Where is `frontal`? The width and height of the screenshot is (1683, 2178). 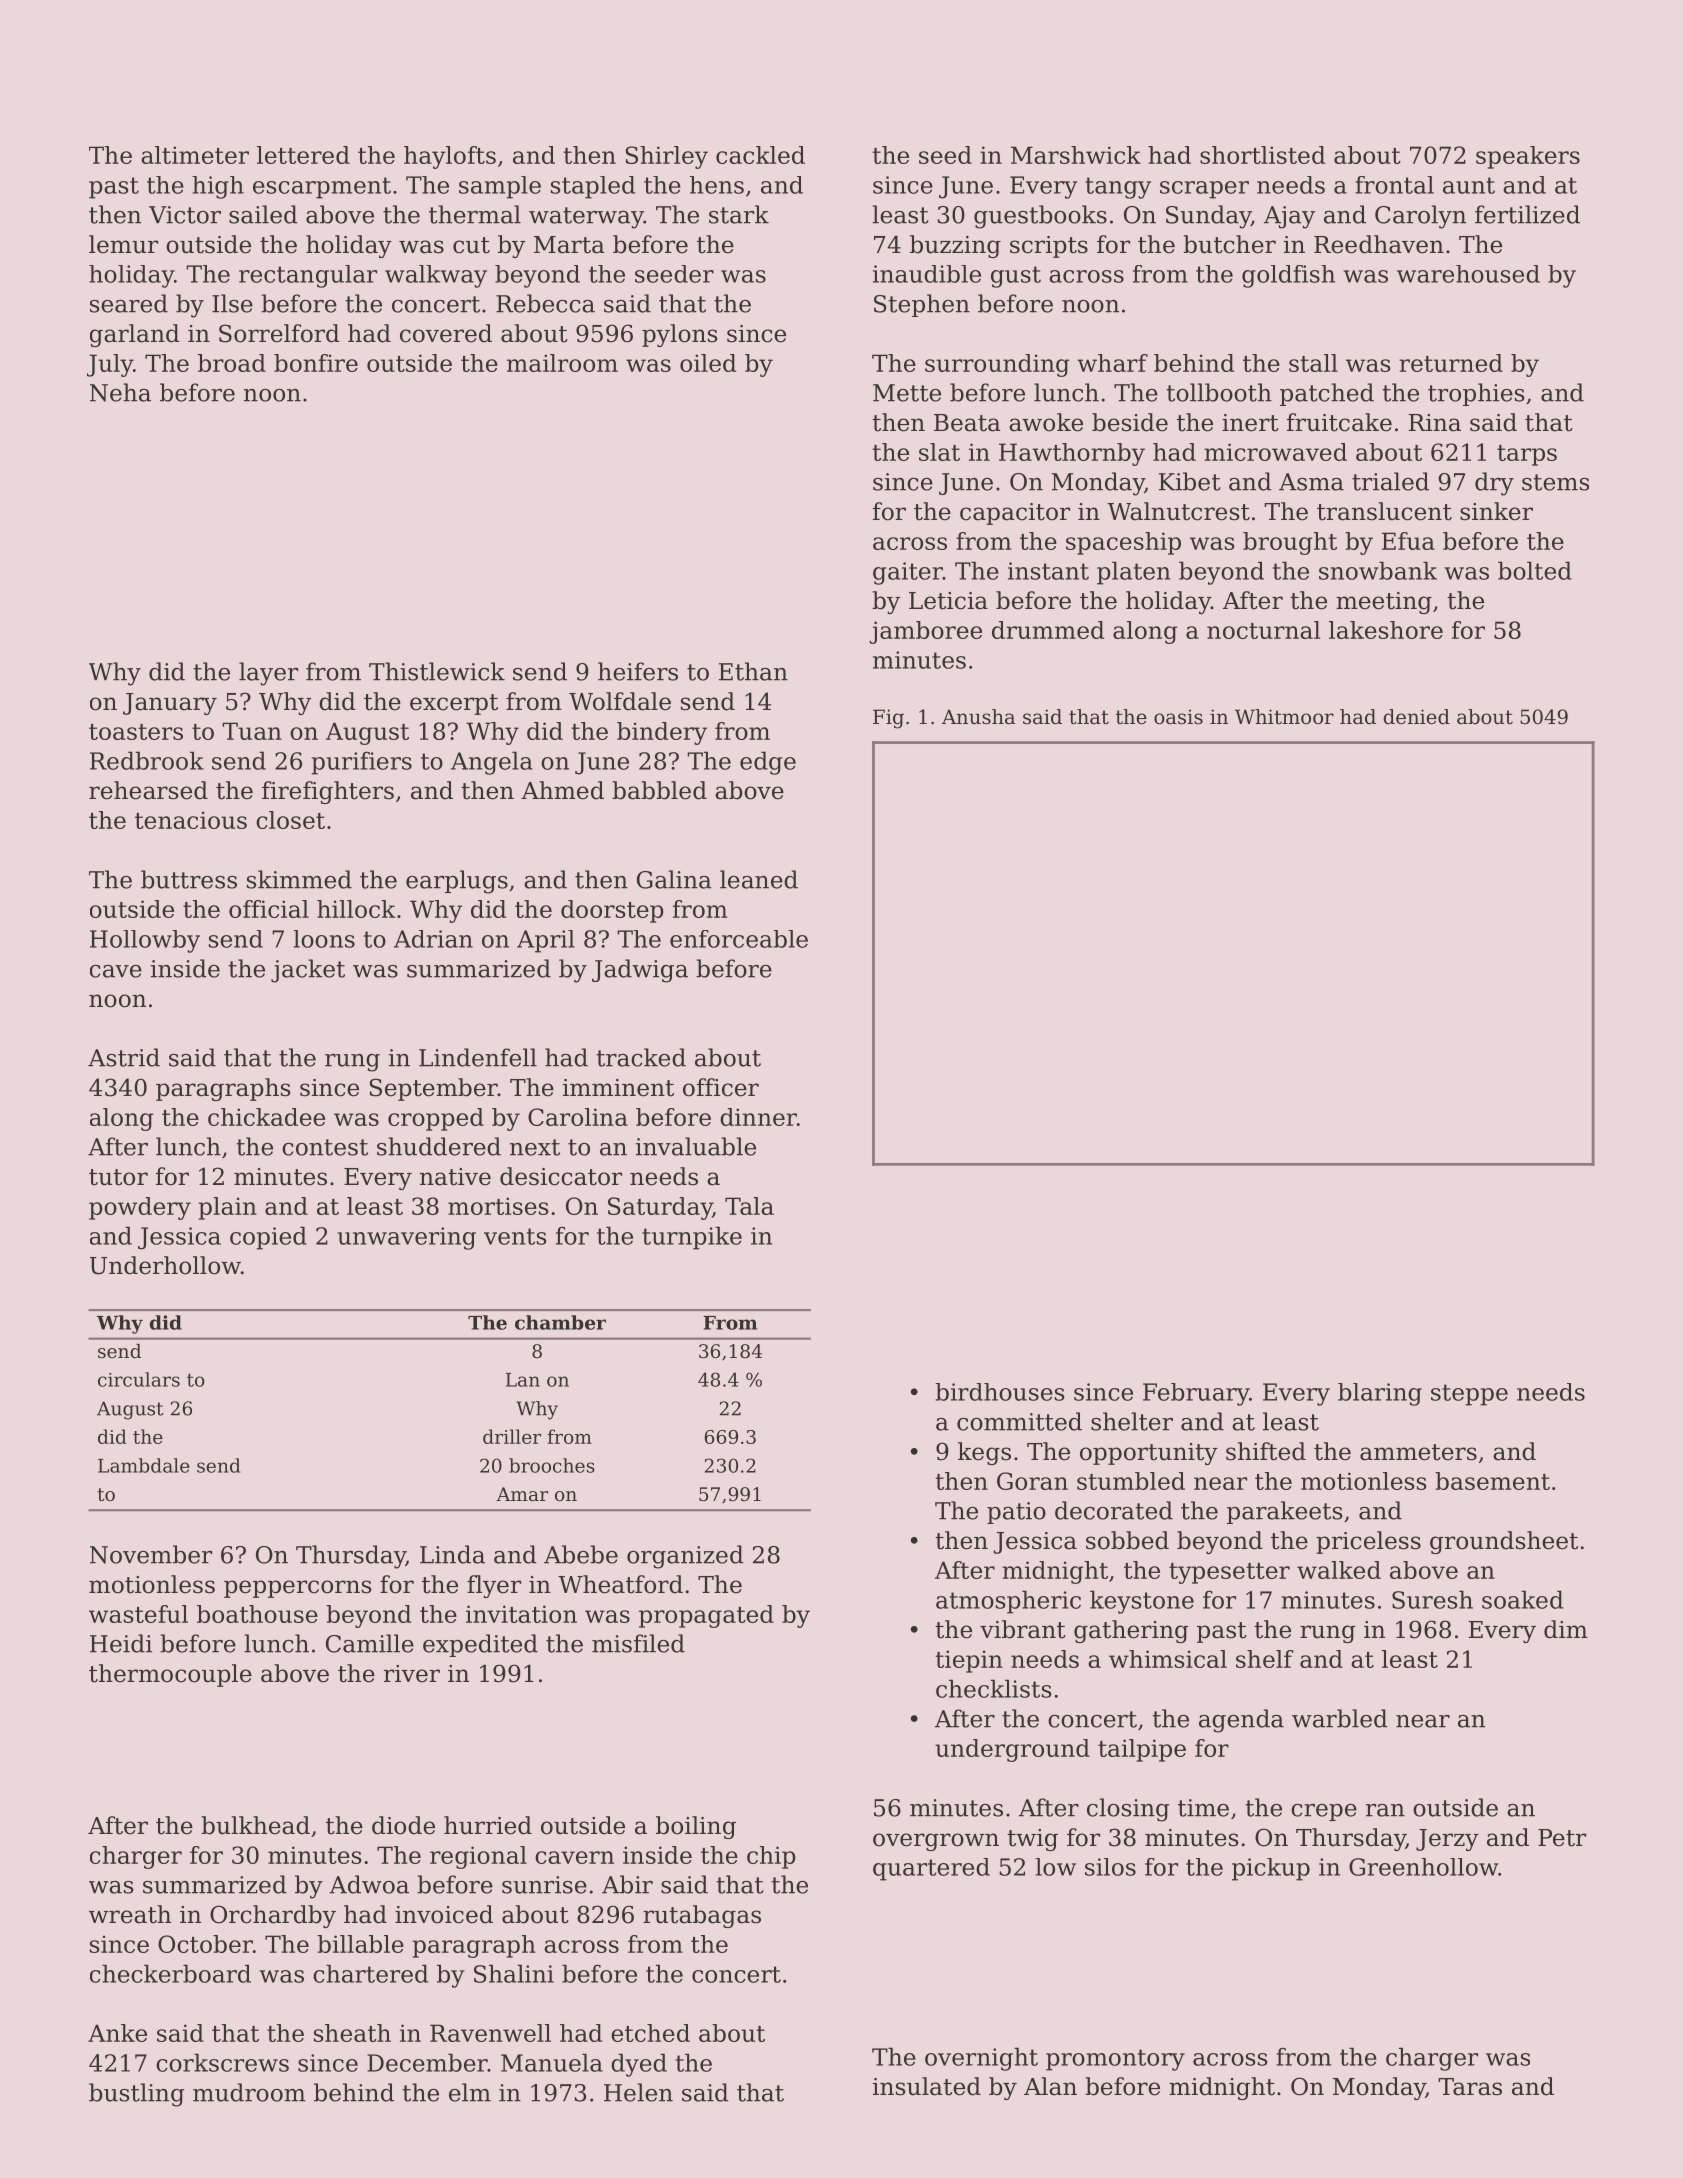
frontal is located at coordinates (1394, 185).
